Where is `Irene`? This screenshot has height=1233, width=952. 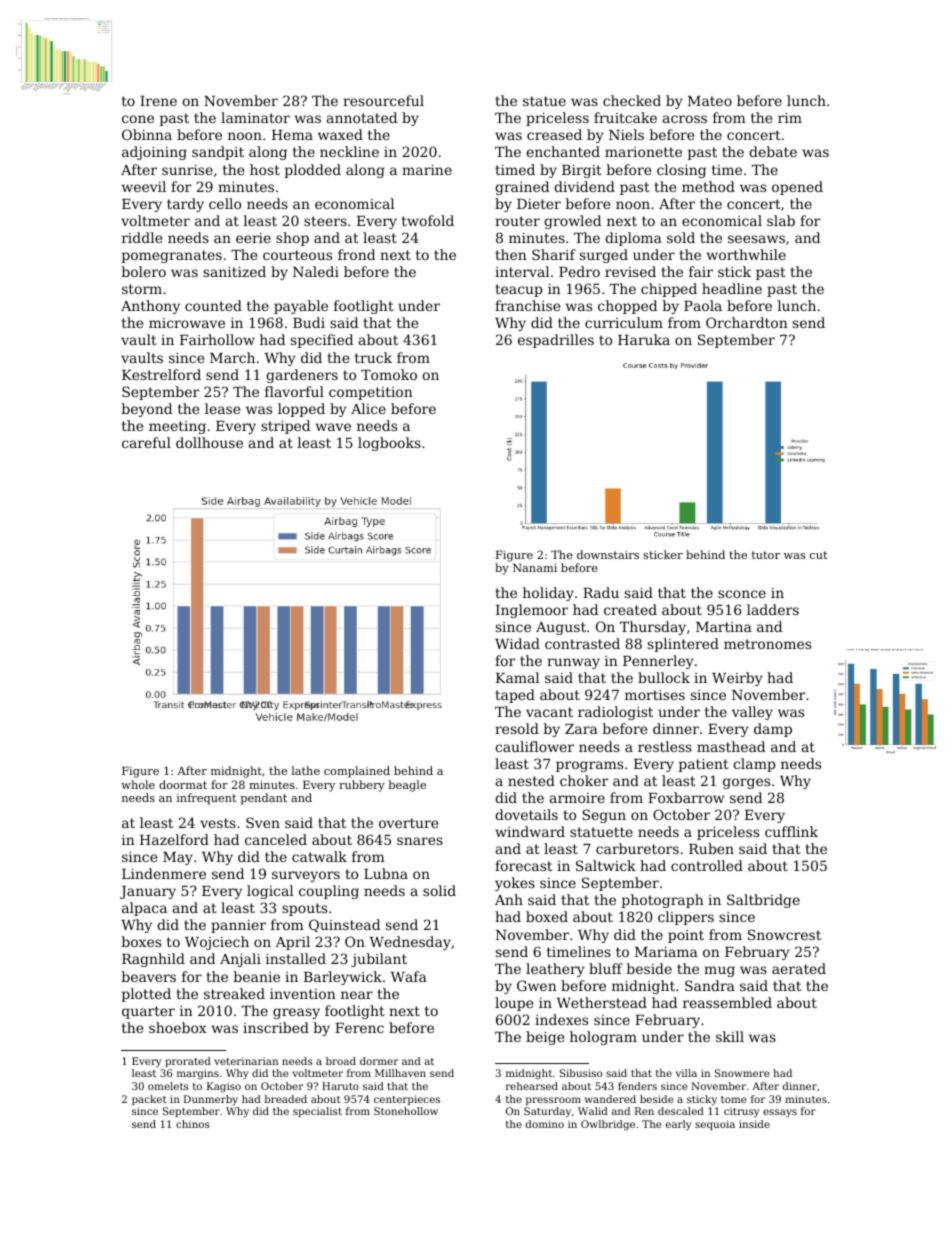 Irene is located at coordinates (158, 101).
